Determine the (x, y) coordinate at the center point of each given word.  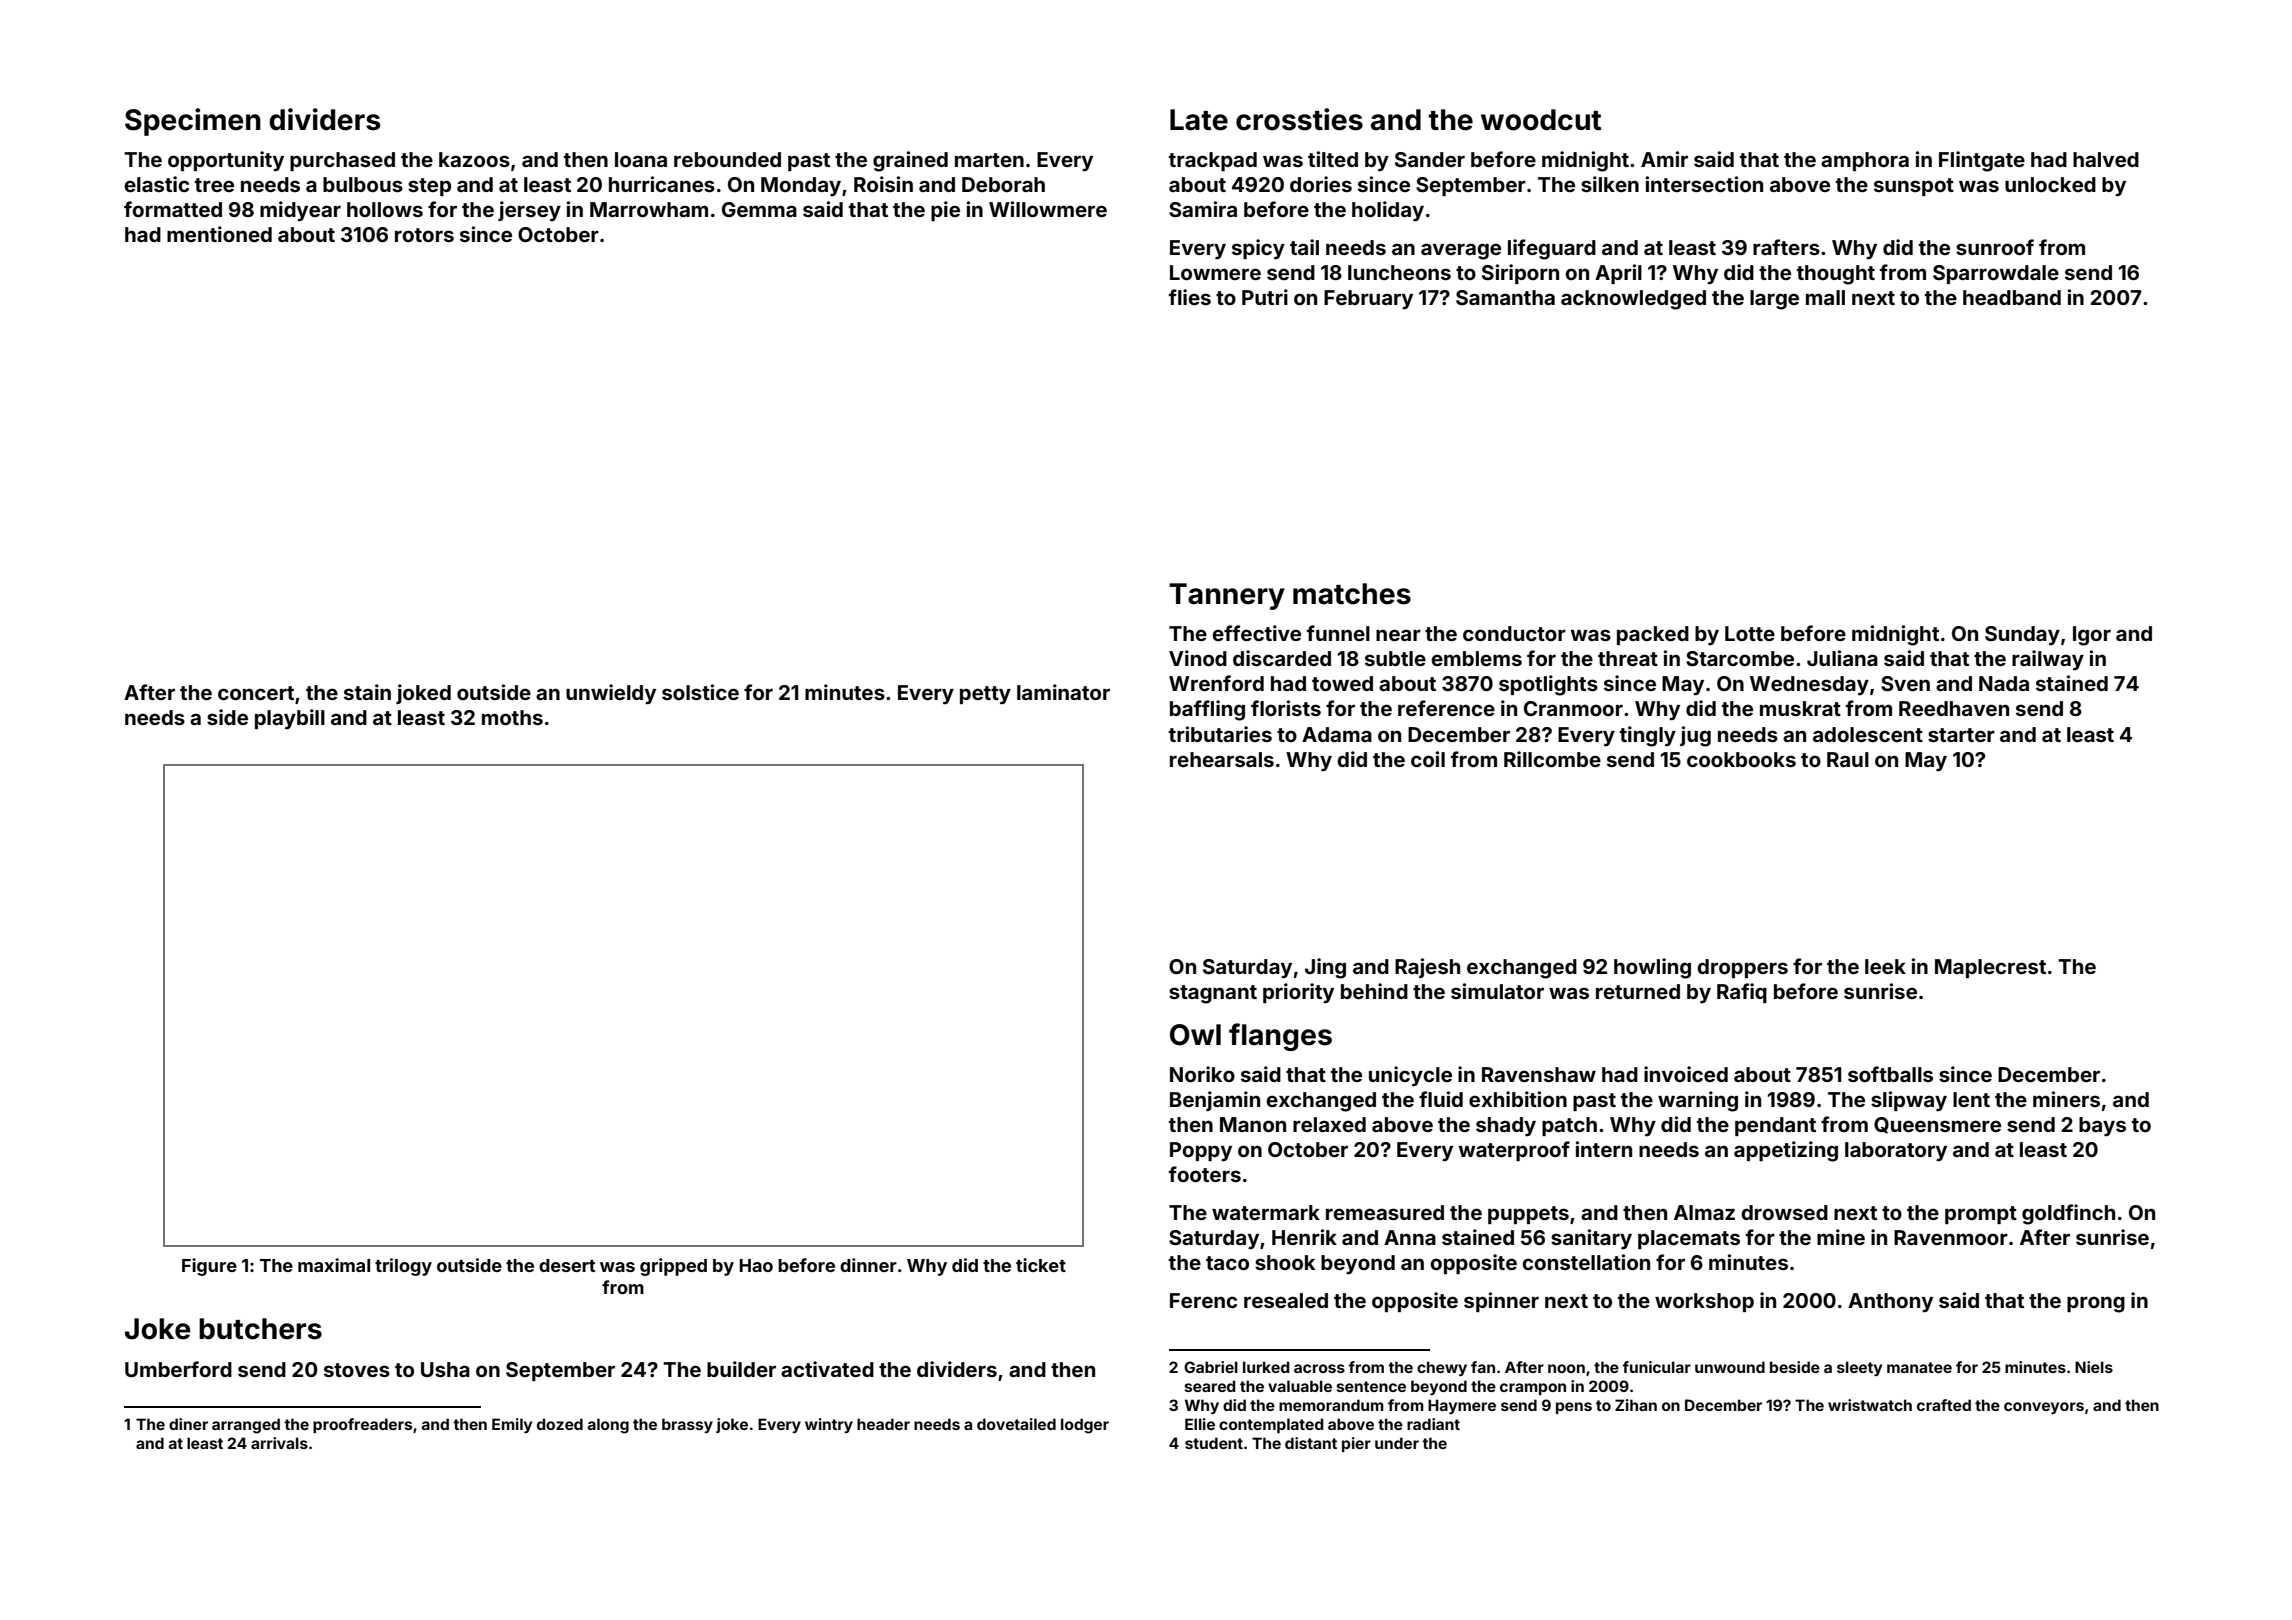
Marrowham (649, 209)
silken (1610, 184)
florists (1286, 708)
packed (1653, 635)
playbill (290, 719)
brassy (687, 1425)
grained (910, 161)
